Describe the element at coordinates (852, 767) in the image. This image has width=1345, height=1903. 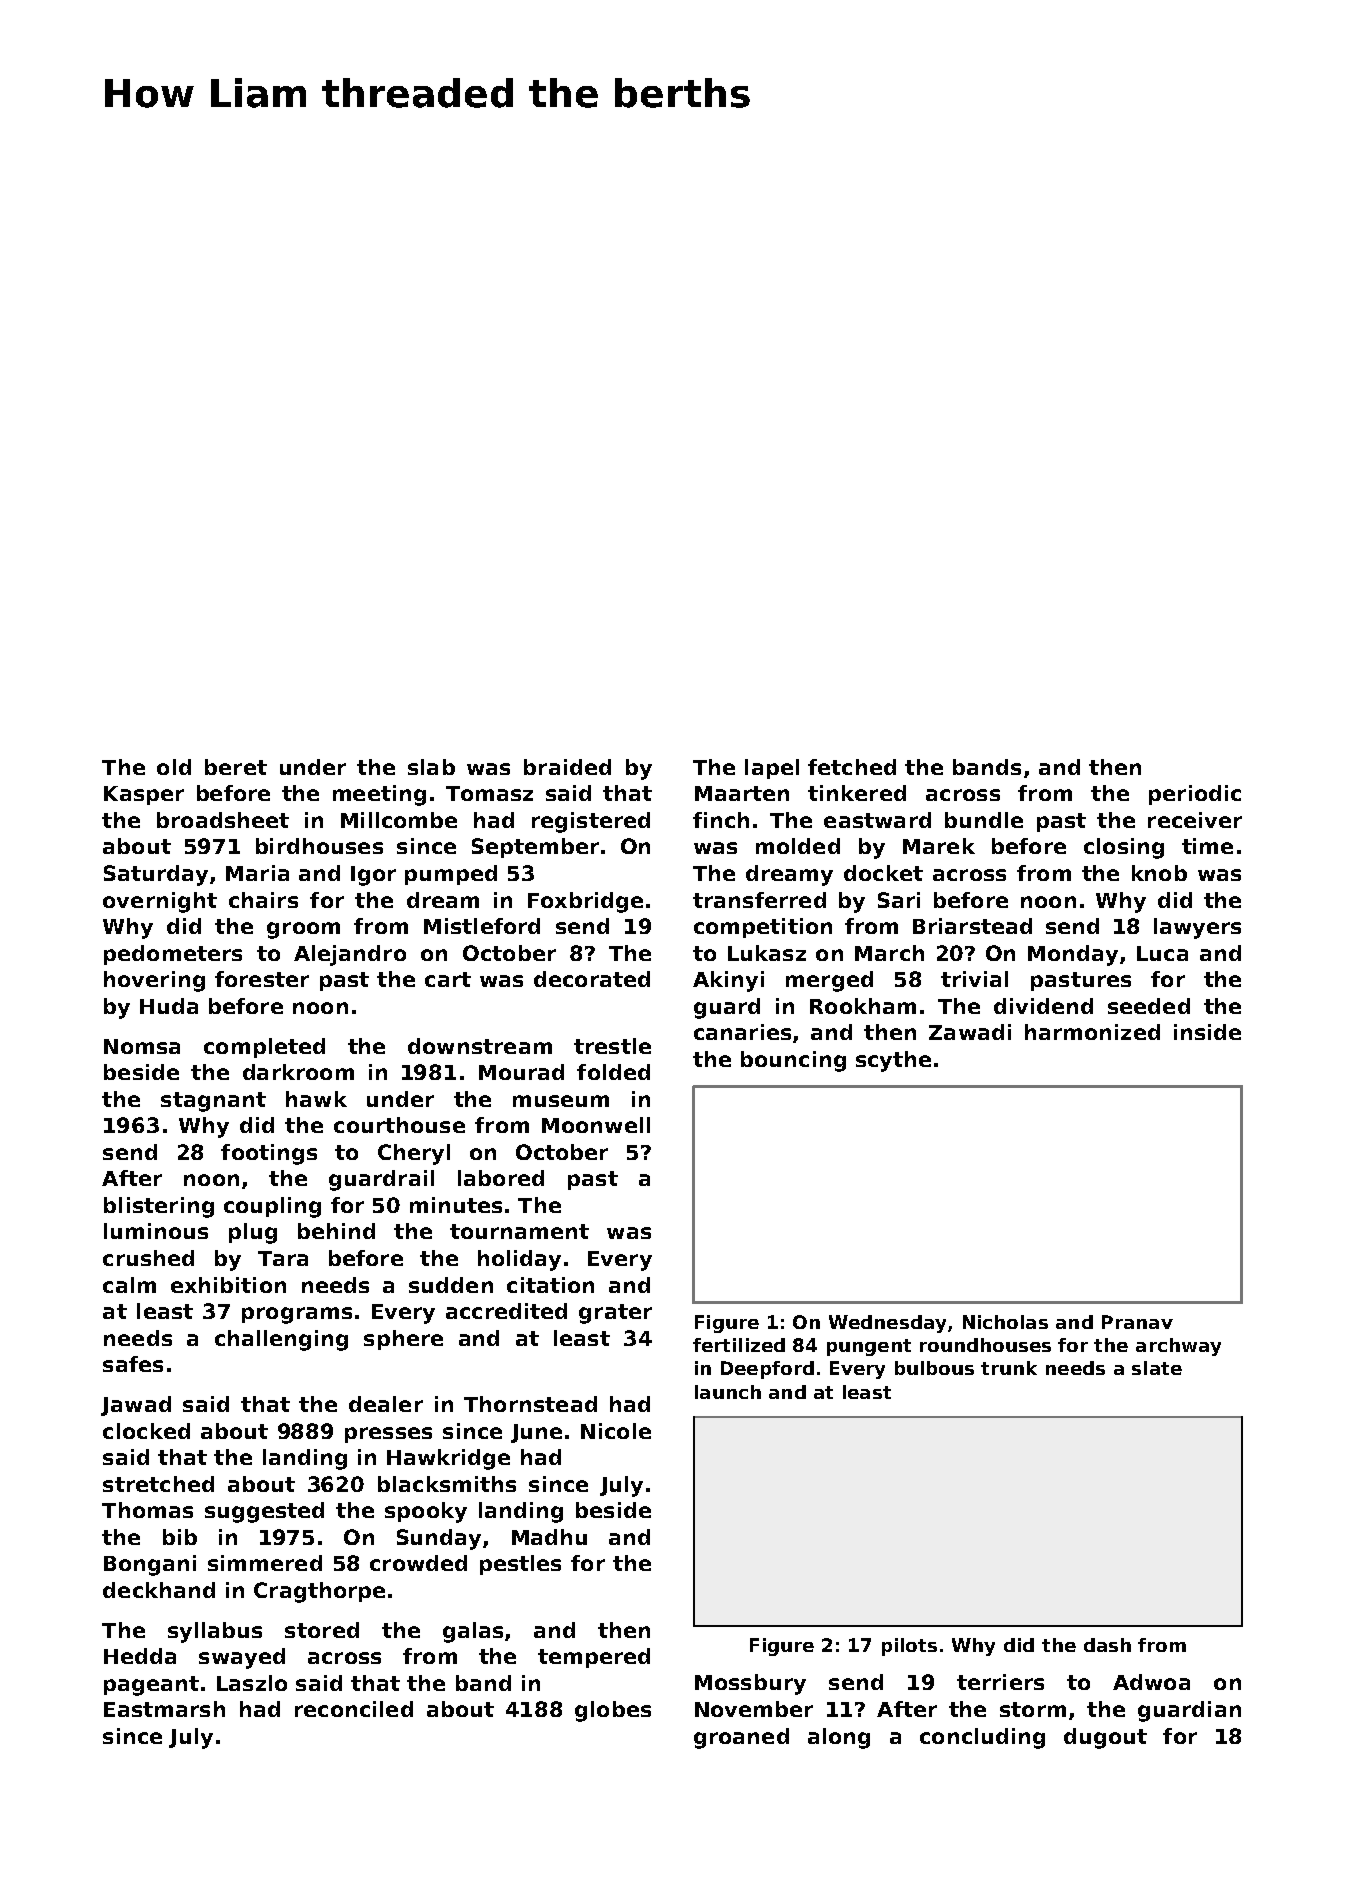
I see `fetched` at that location.
